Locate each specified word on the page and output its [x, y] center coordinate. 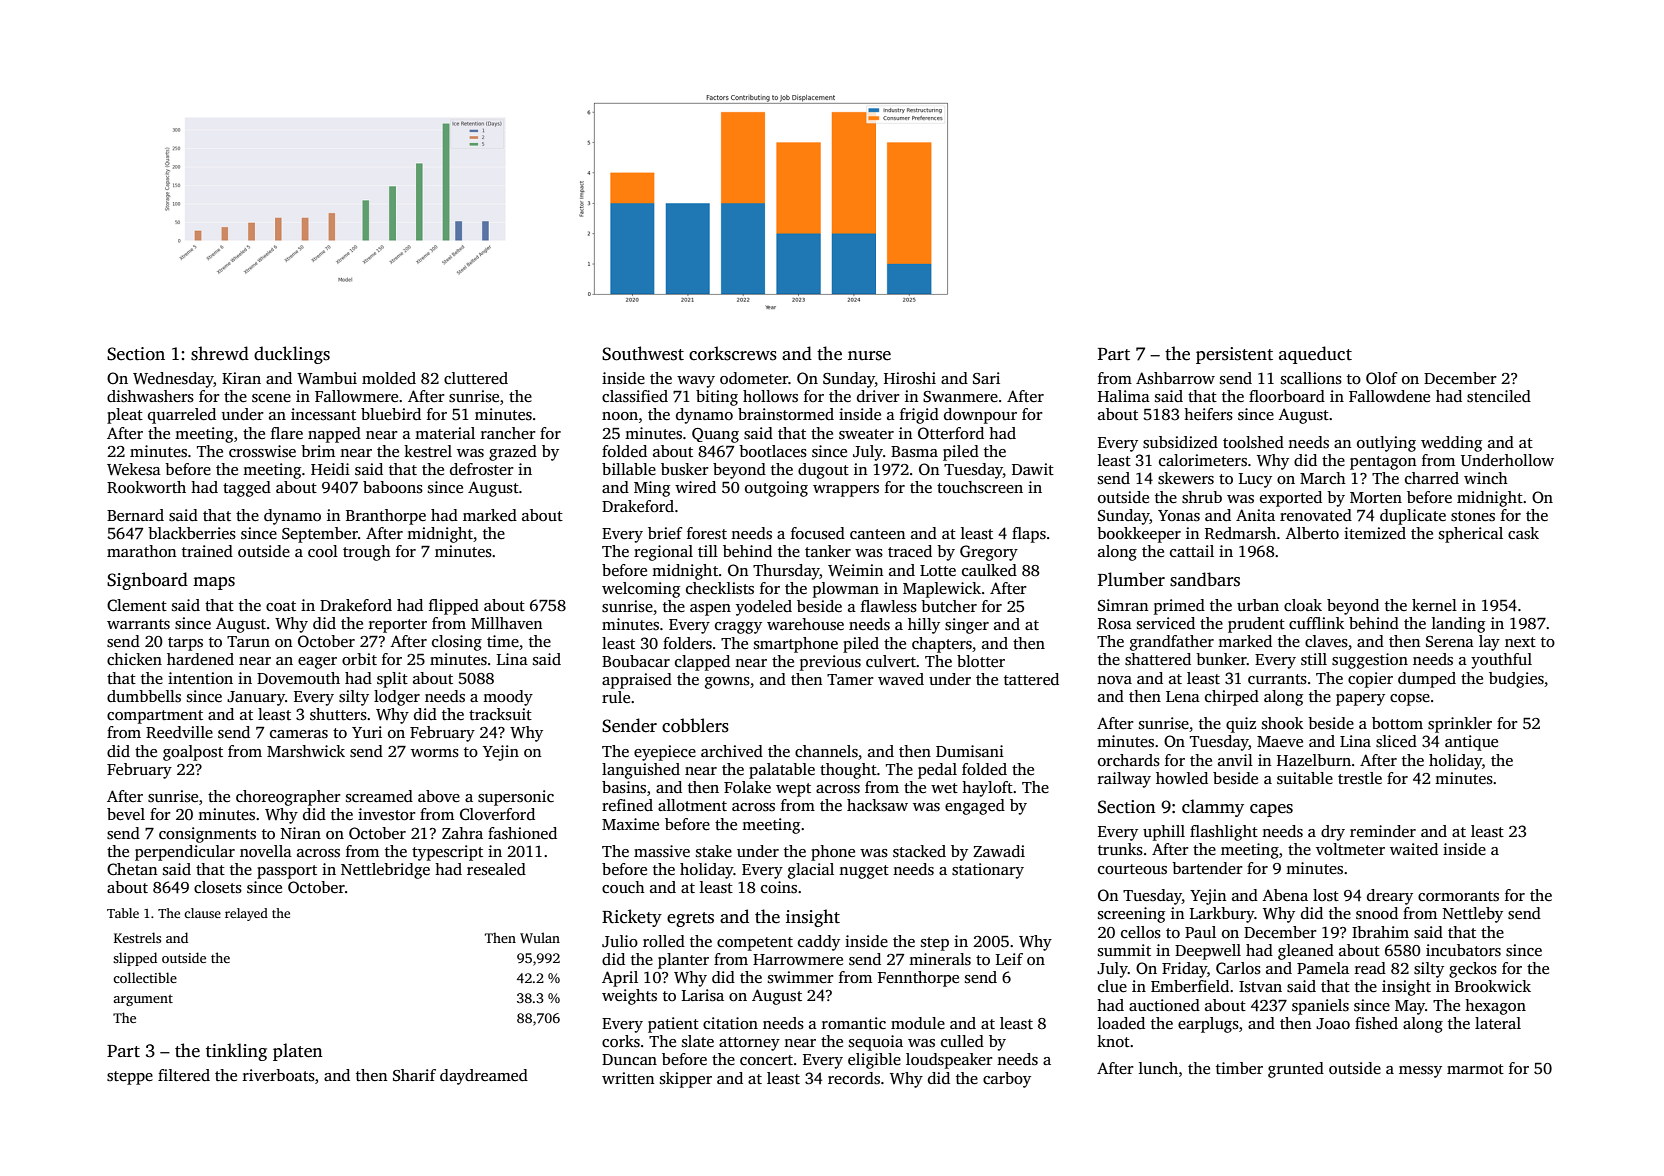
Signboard [147, 581]
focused [818, 533]
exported [1291, 499]
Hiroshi [910, 378]
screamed [379, 796]
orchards [1129, 760]
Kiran [241, 378]
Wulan [540, 937]
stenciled [1499, 396]
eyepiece [665, 753]
